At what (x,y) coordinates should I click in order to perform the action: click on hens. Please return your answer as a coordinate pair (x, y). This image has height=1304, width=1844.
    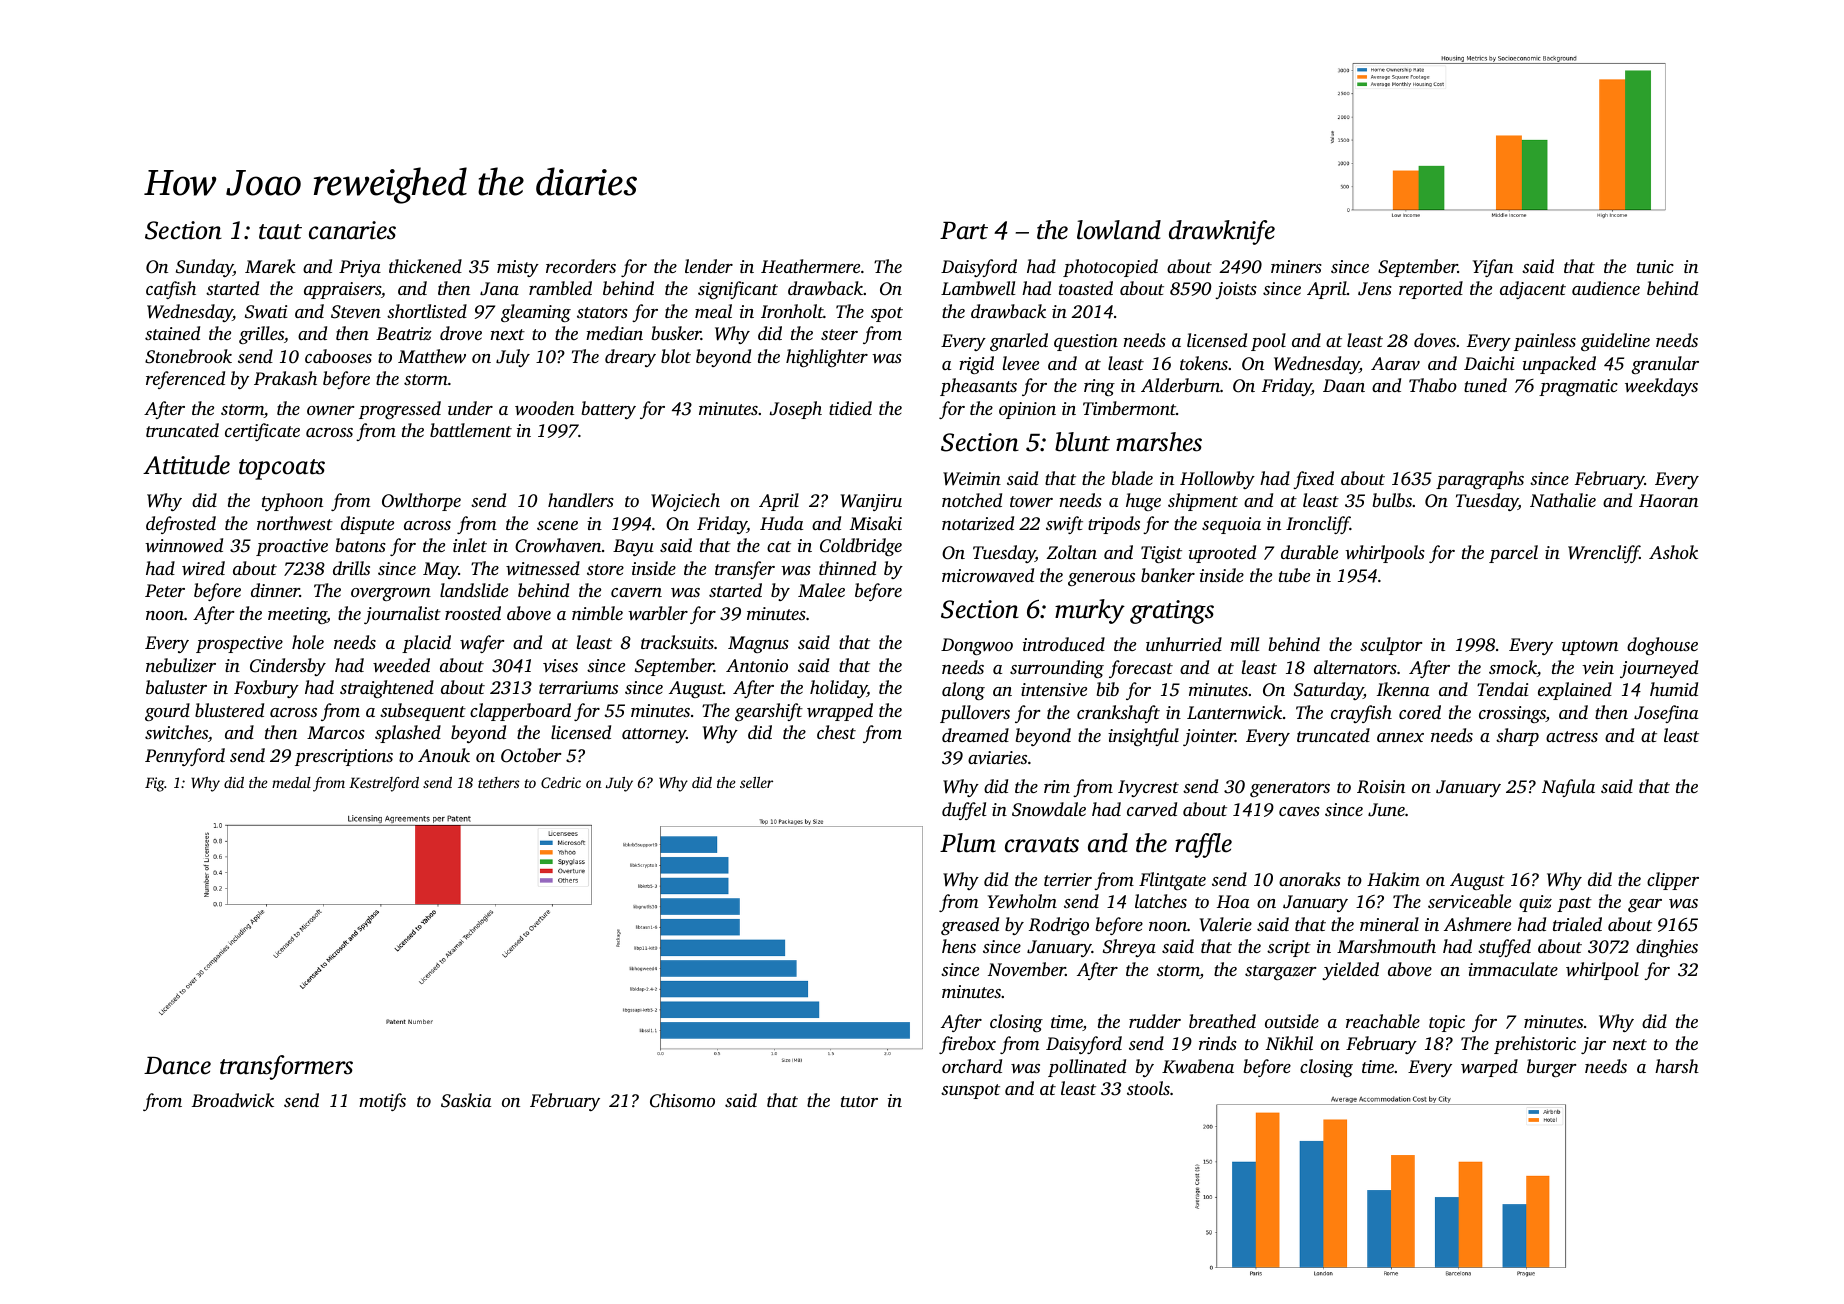
    Looking at the image, I should click on (959, 946).
